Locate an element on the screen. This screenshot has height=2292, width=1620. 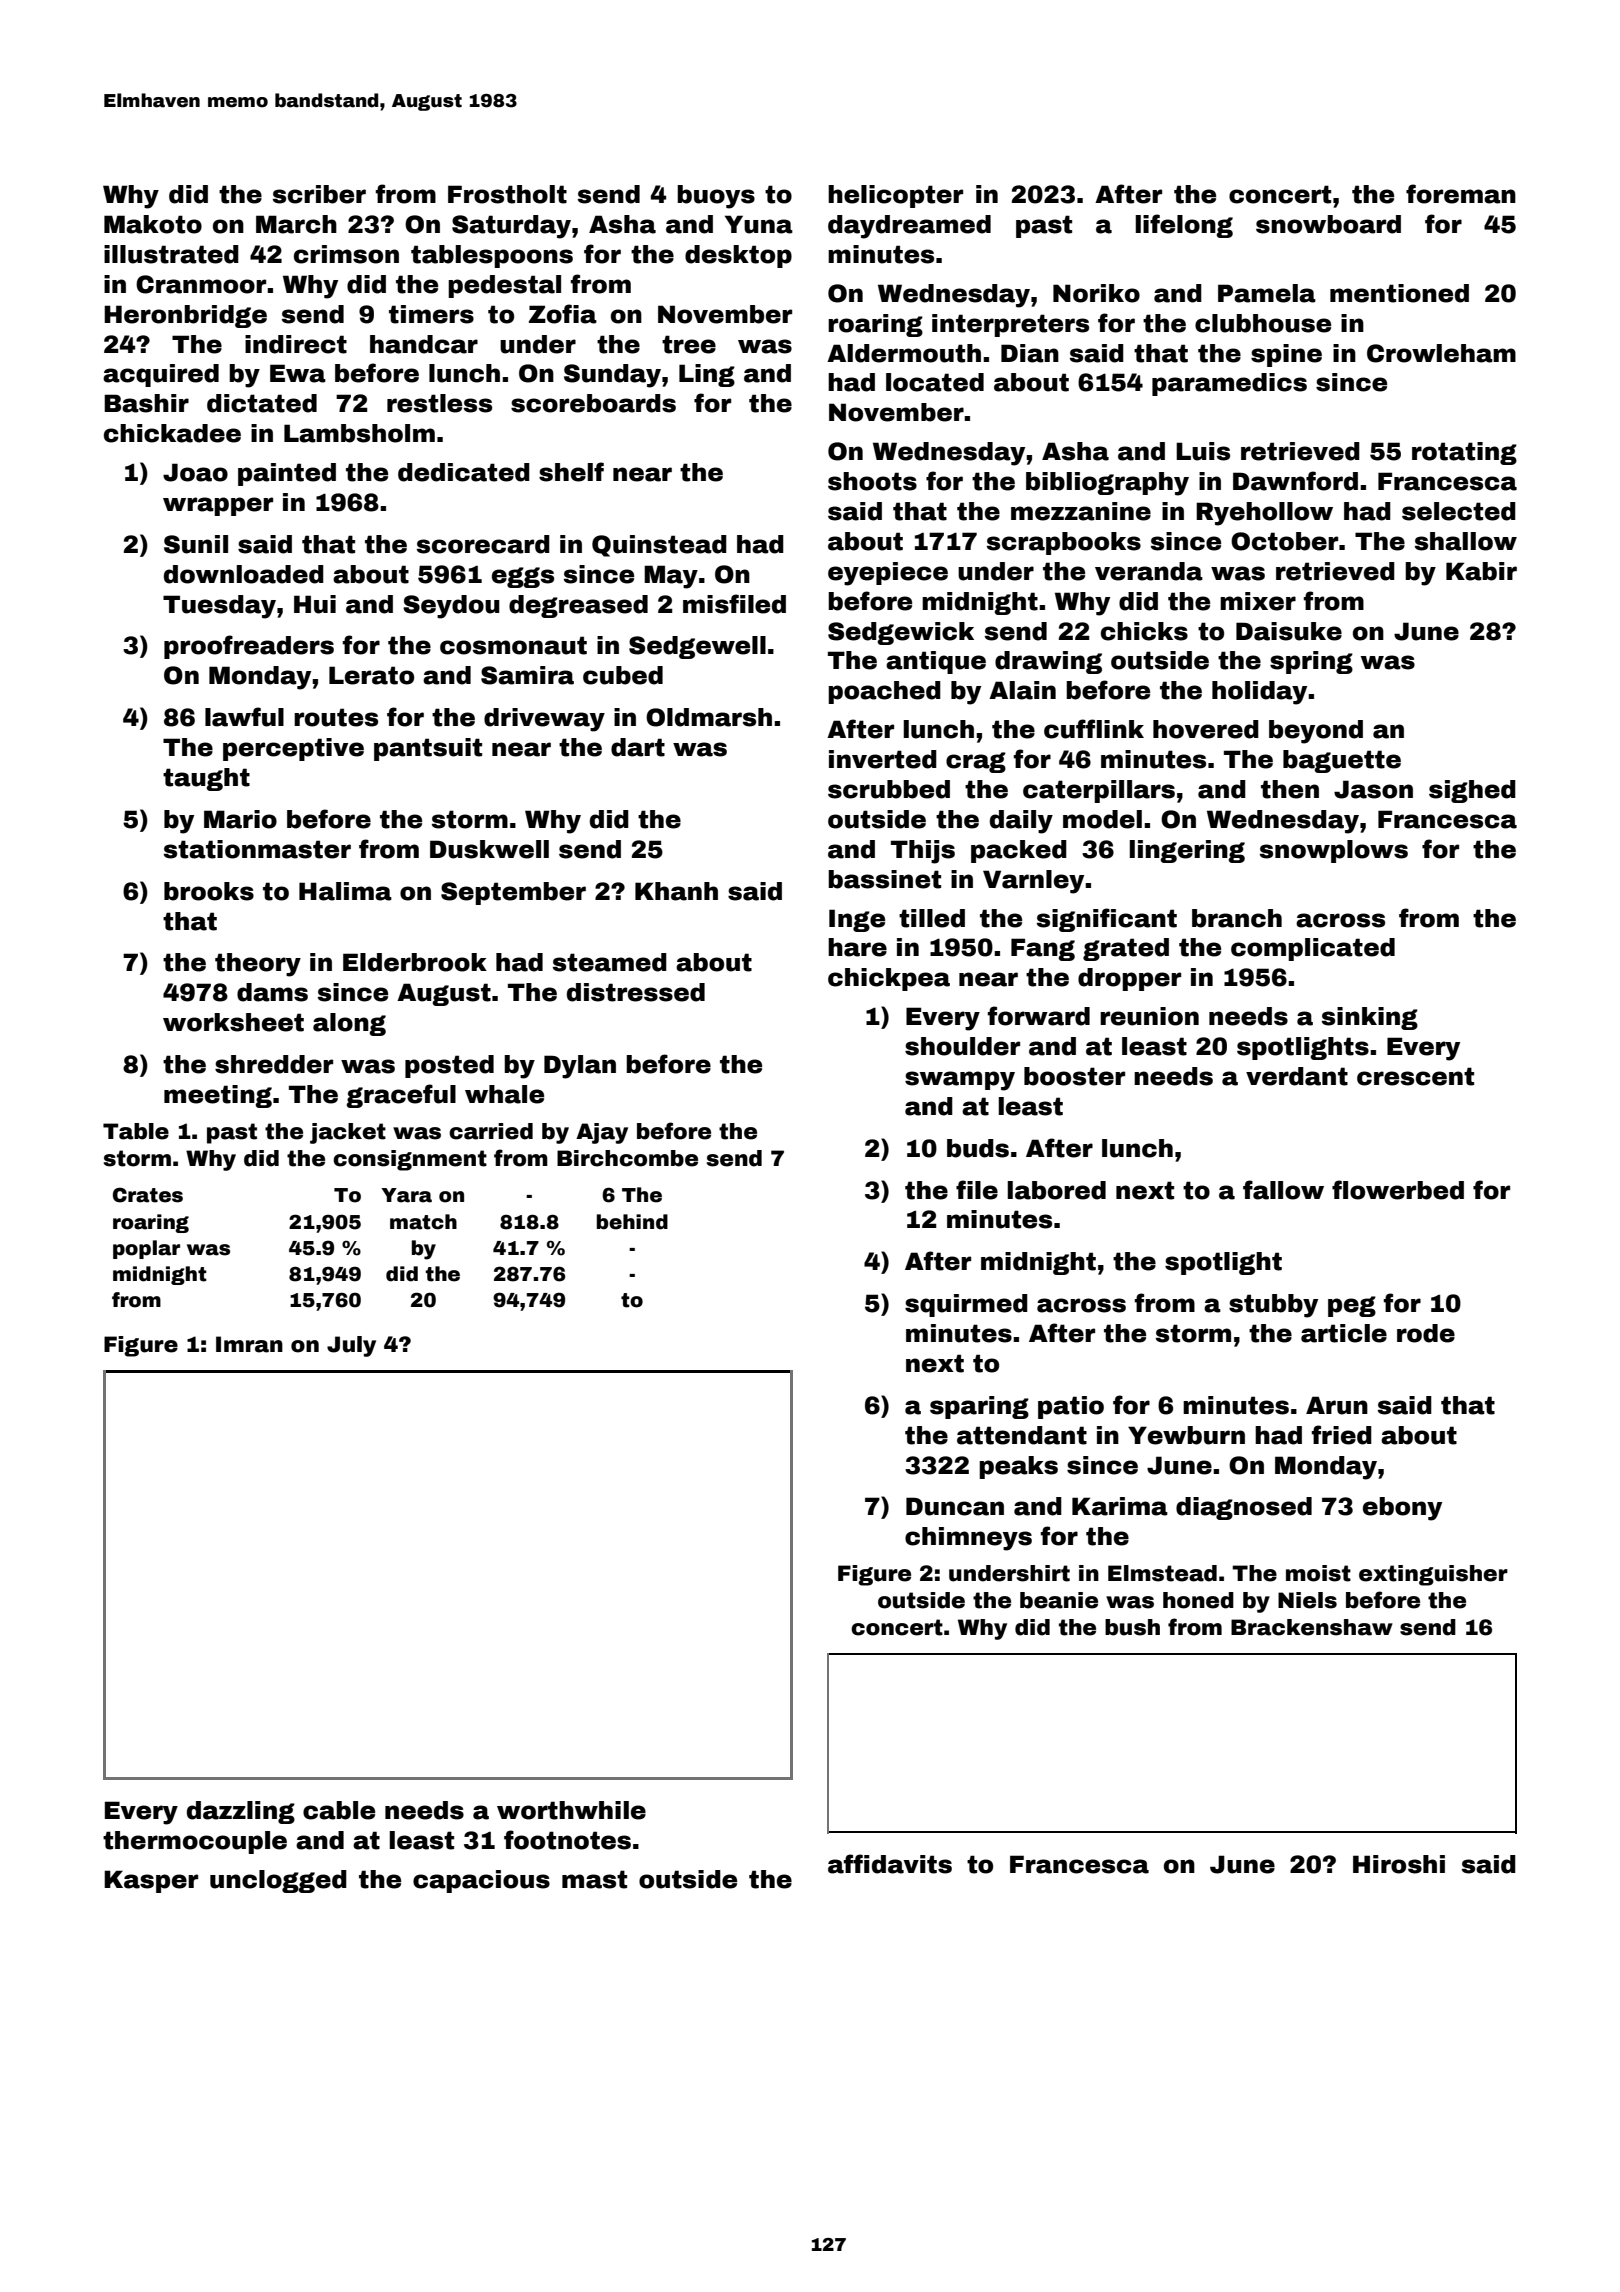
caterpillars is located at coordinates (1099, 791).
